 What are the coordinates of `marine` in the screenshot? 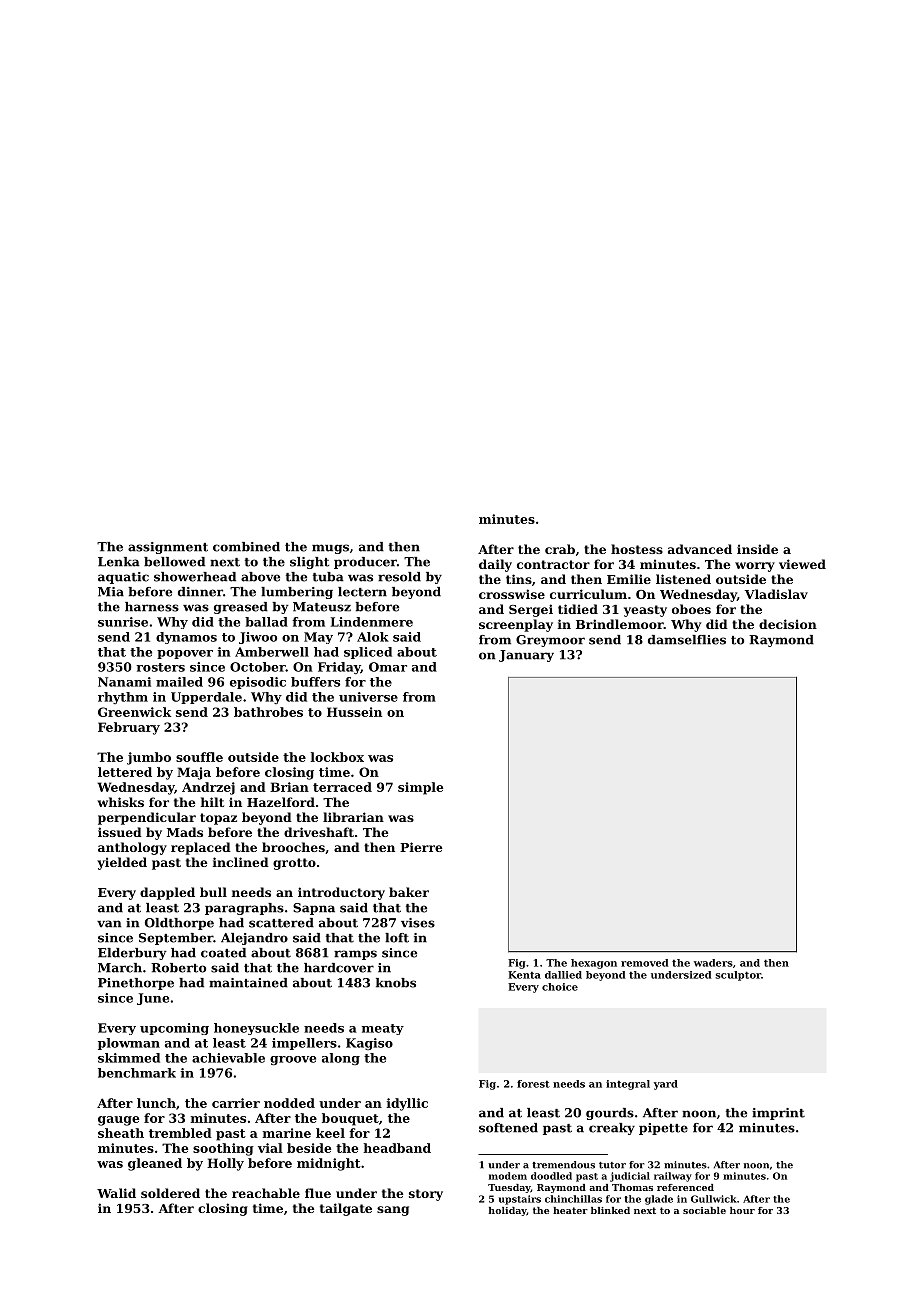 It's located at (287, 1133).
